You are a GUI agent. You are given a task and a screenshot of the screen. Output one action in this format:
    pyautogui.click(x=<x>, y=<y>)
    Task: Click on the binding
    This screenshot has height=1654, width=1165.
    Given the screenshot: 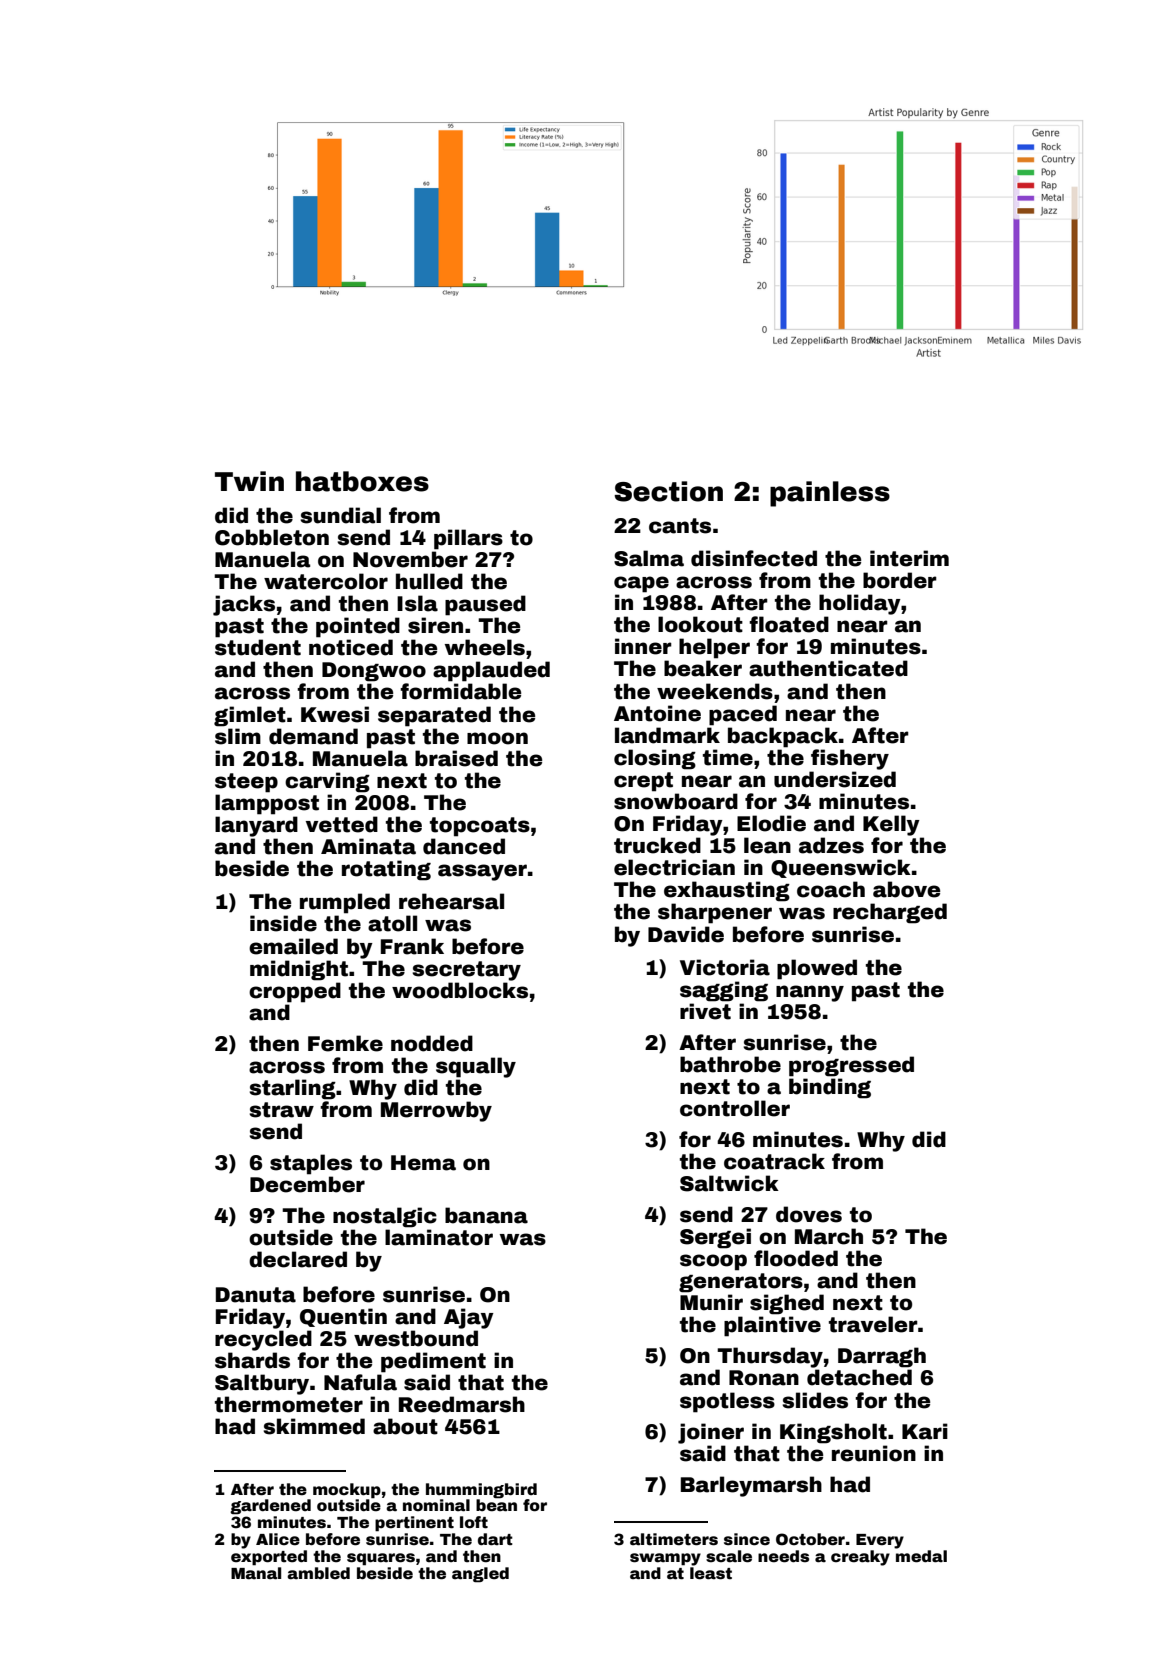 What is the action you would take?
    pyautogui.click(x=830, y=1088)
